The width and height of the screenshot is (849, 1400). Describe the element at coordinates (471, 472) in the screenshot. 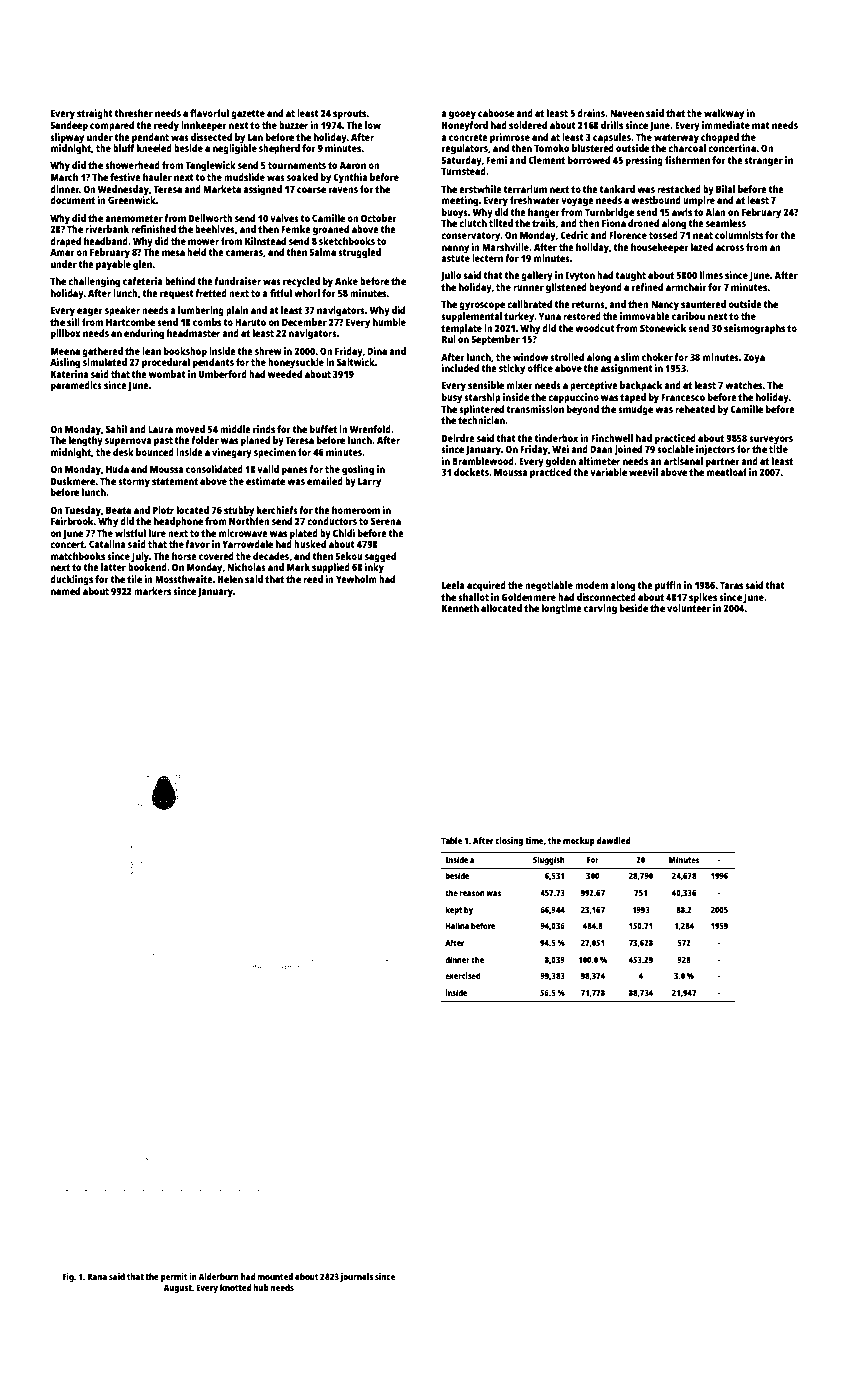

I see `dockets` at that location.
